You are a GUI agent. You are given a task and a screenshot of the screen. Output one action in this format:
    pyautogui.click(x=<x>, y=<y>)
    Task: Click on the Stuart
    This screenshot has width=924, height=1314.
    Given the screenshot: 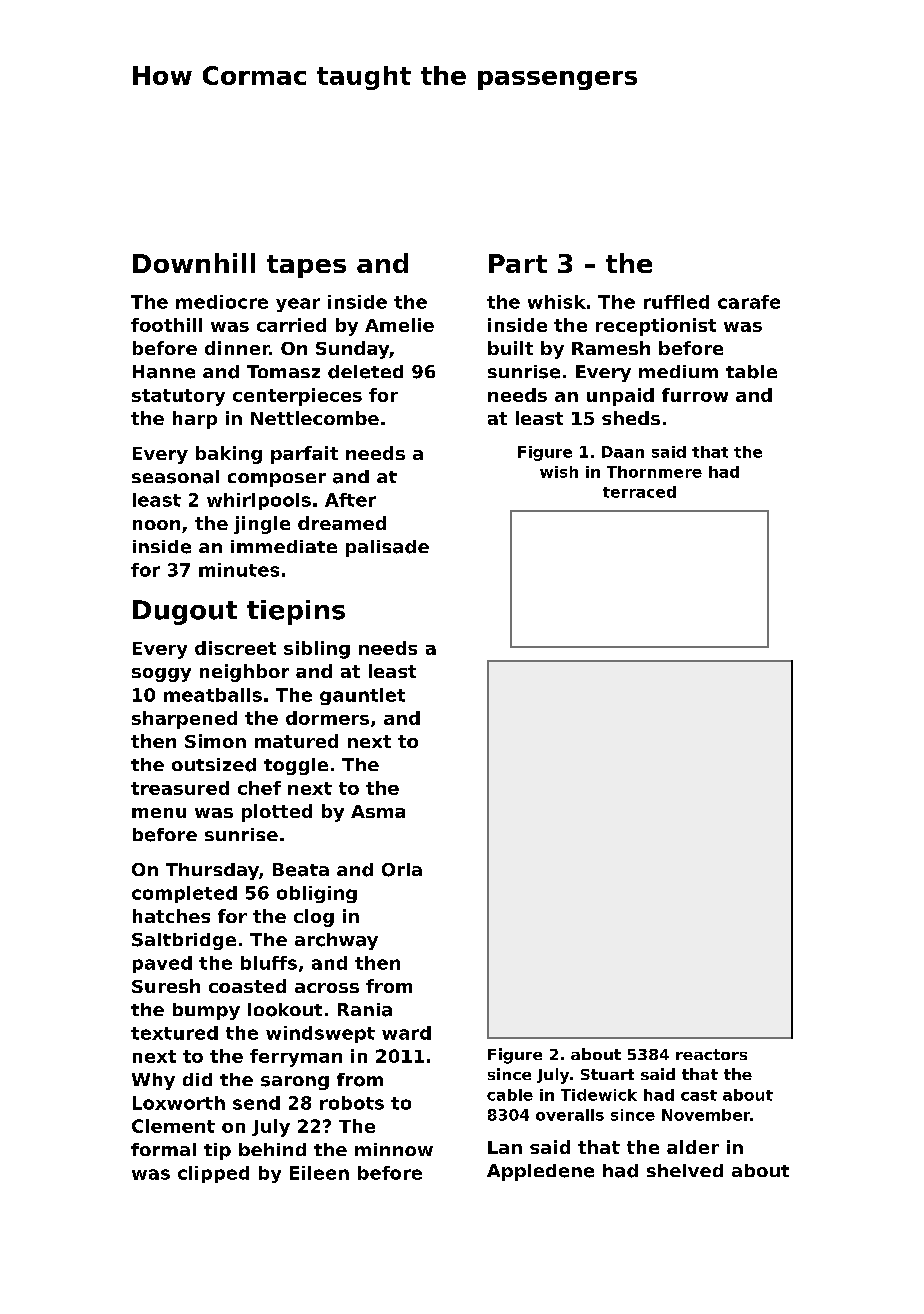 What is the action you would take?
    pyautogui.click(x=607, y=1074)
